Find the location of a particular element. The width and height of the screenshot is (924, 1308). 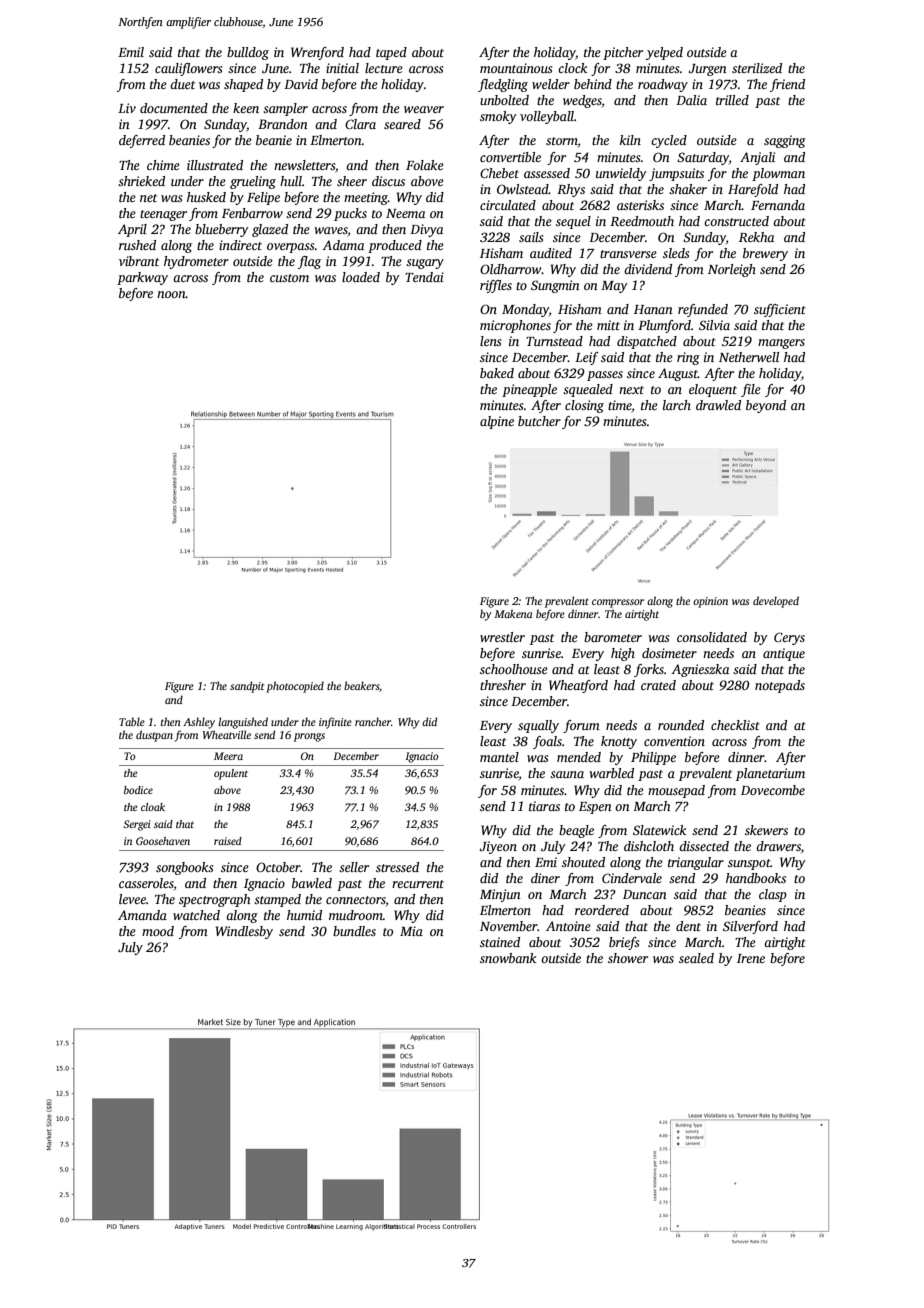

bundles is located at coordinates (354, 931).
